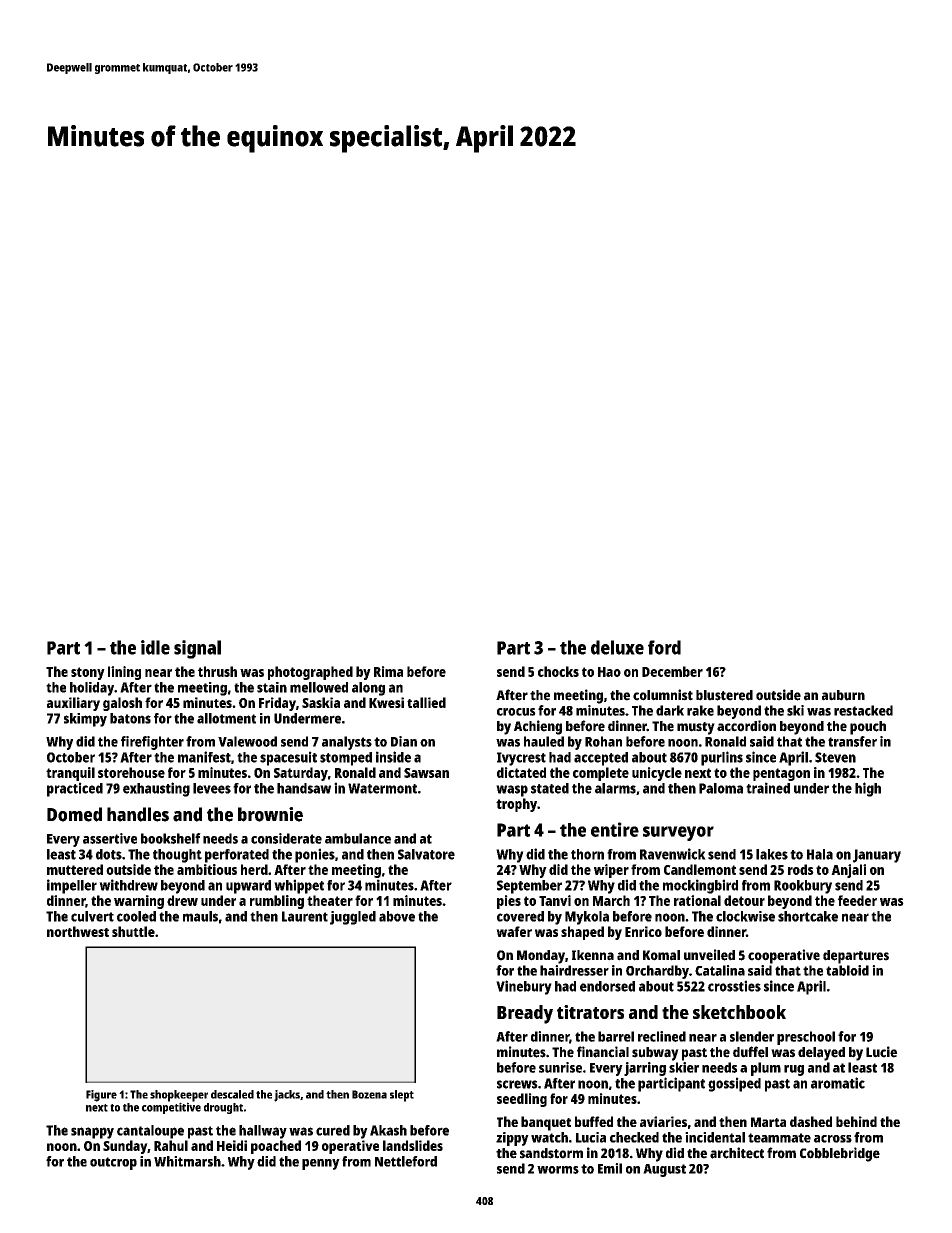 The image size is (952, 1233). What do you see at coordinates (382, 788) in the document?
I see `Watermont` at bounding box center [382, 788].
